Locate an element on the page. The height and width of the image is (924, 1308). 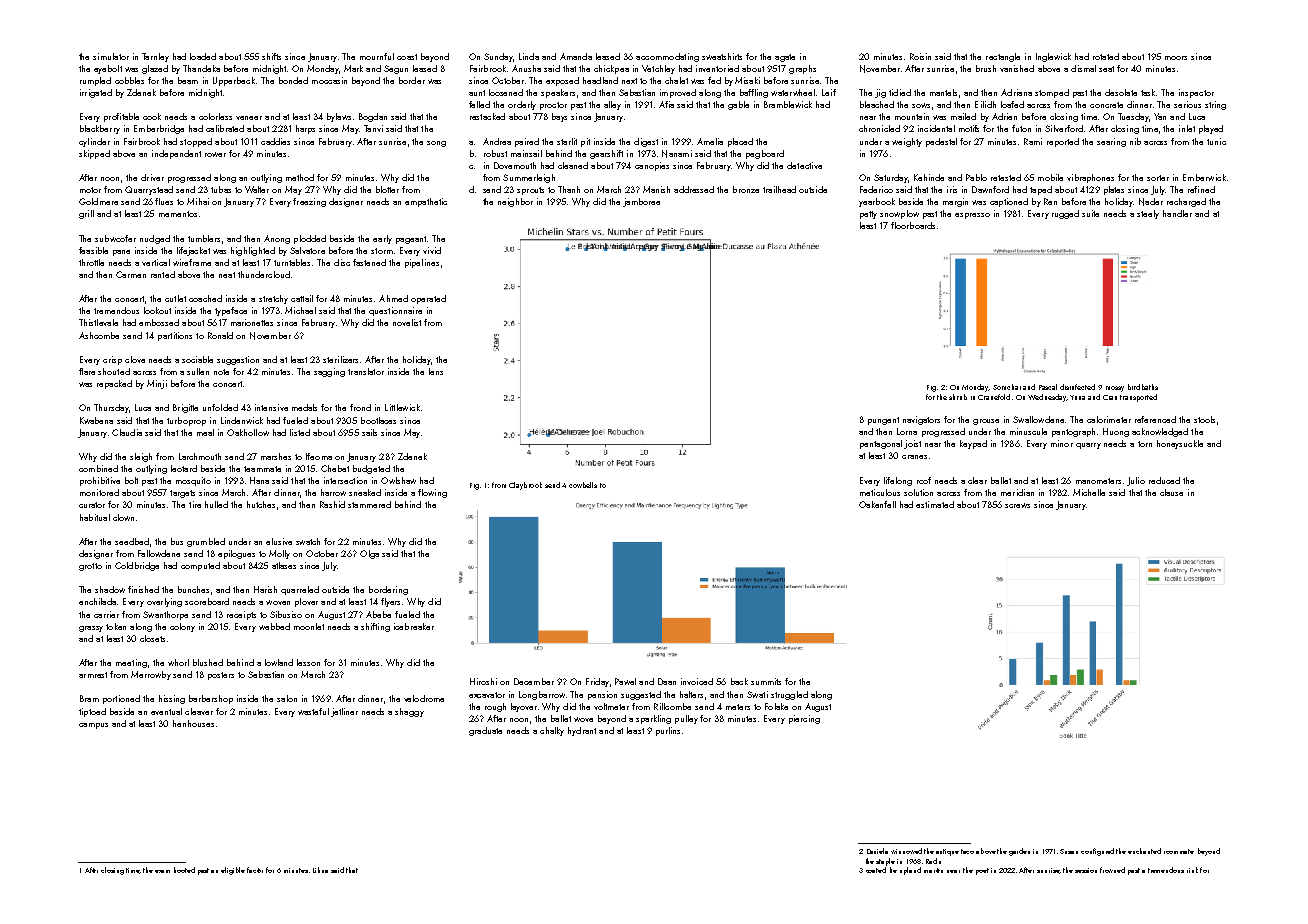
birdbaths is located at coordinates (1143, 387).
